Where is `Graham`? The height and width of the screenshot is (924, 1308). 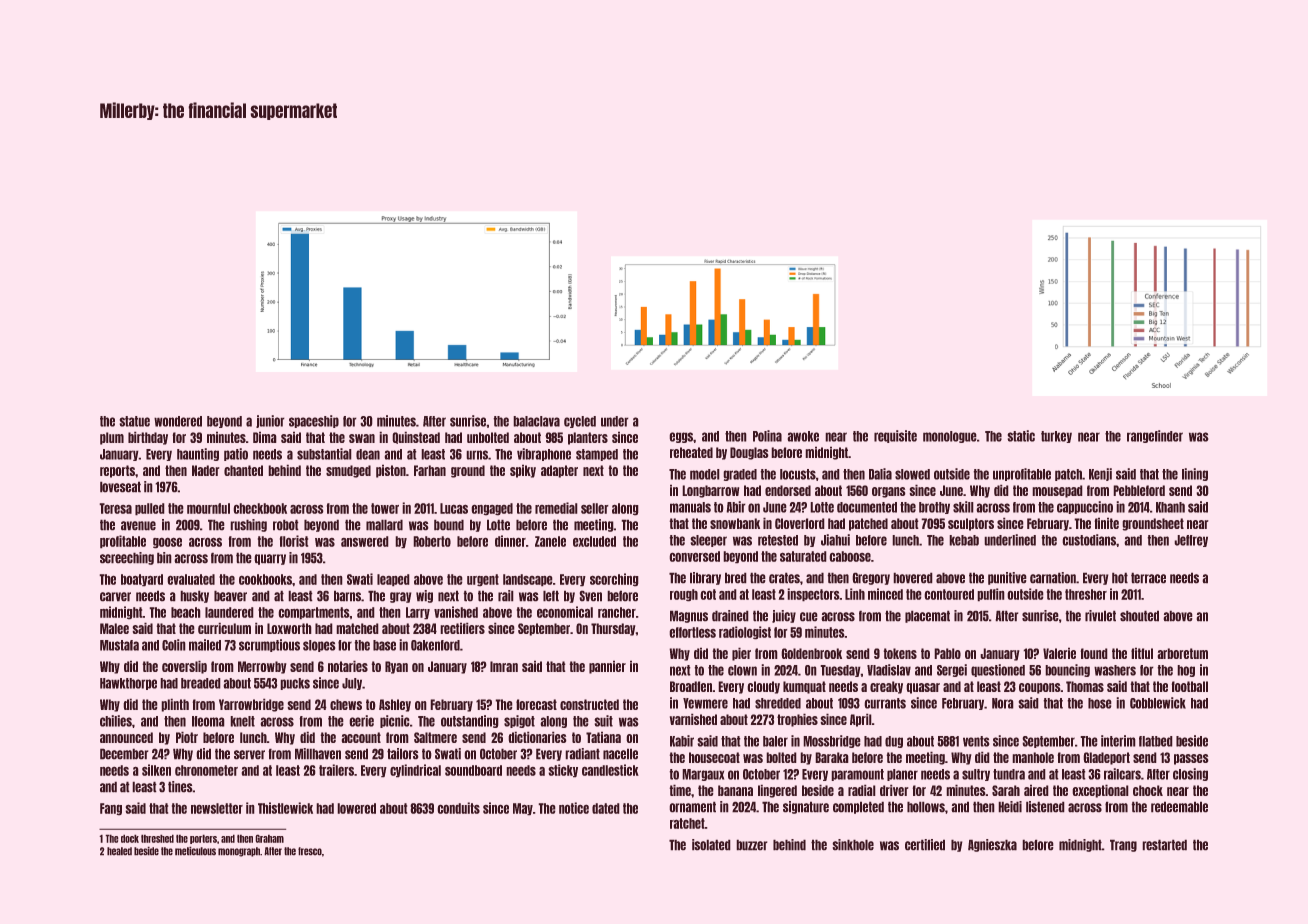
Graham is located at coordinates (270, 839).
